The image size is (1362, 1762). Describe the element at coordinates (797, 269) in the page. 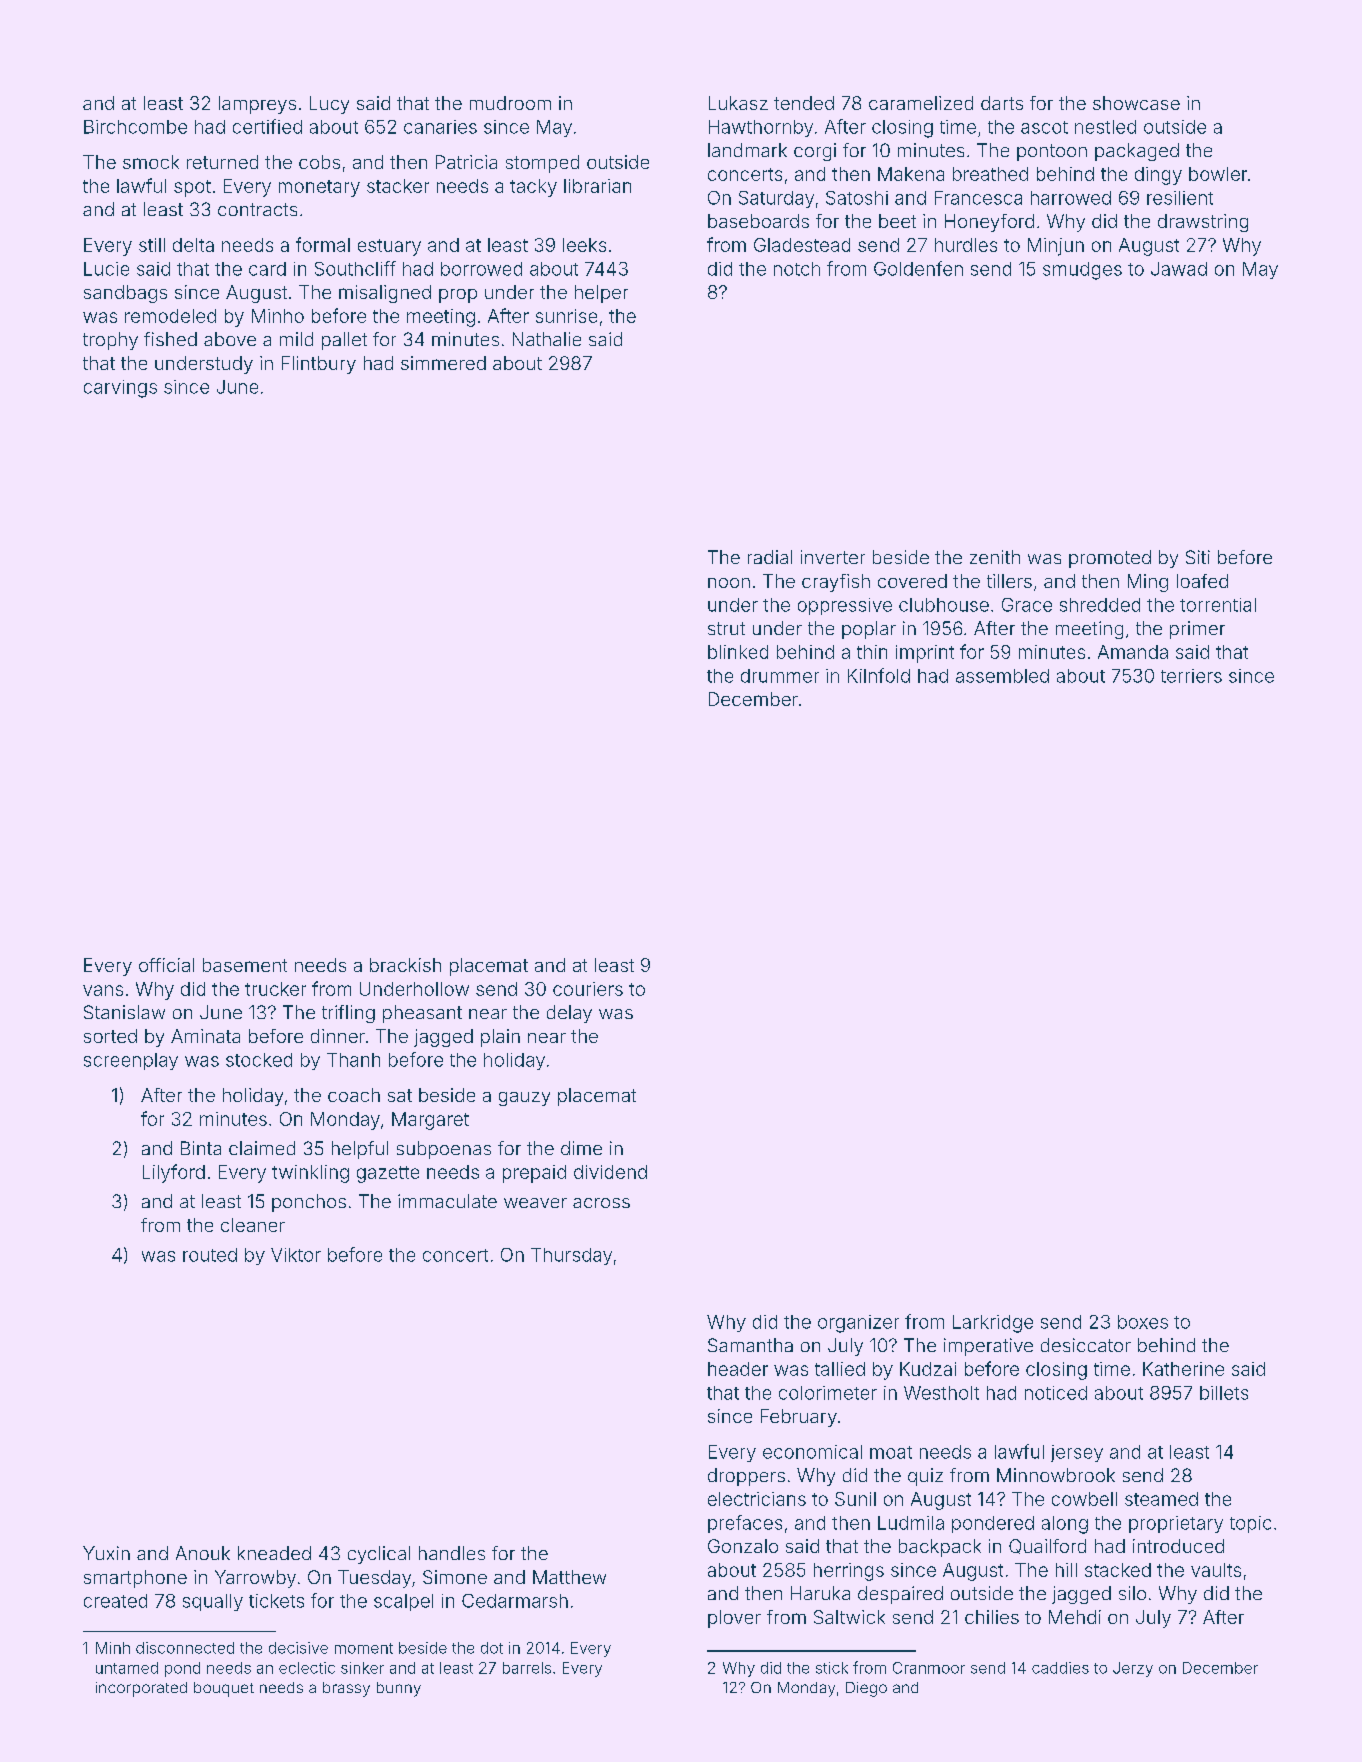

I see `notch` at that location.
